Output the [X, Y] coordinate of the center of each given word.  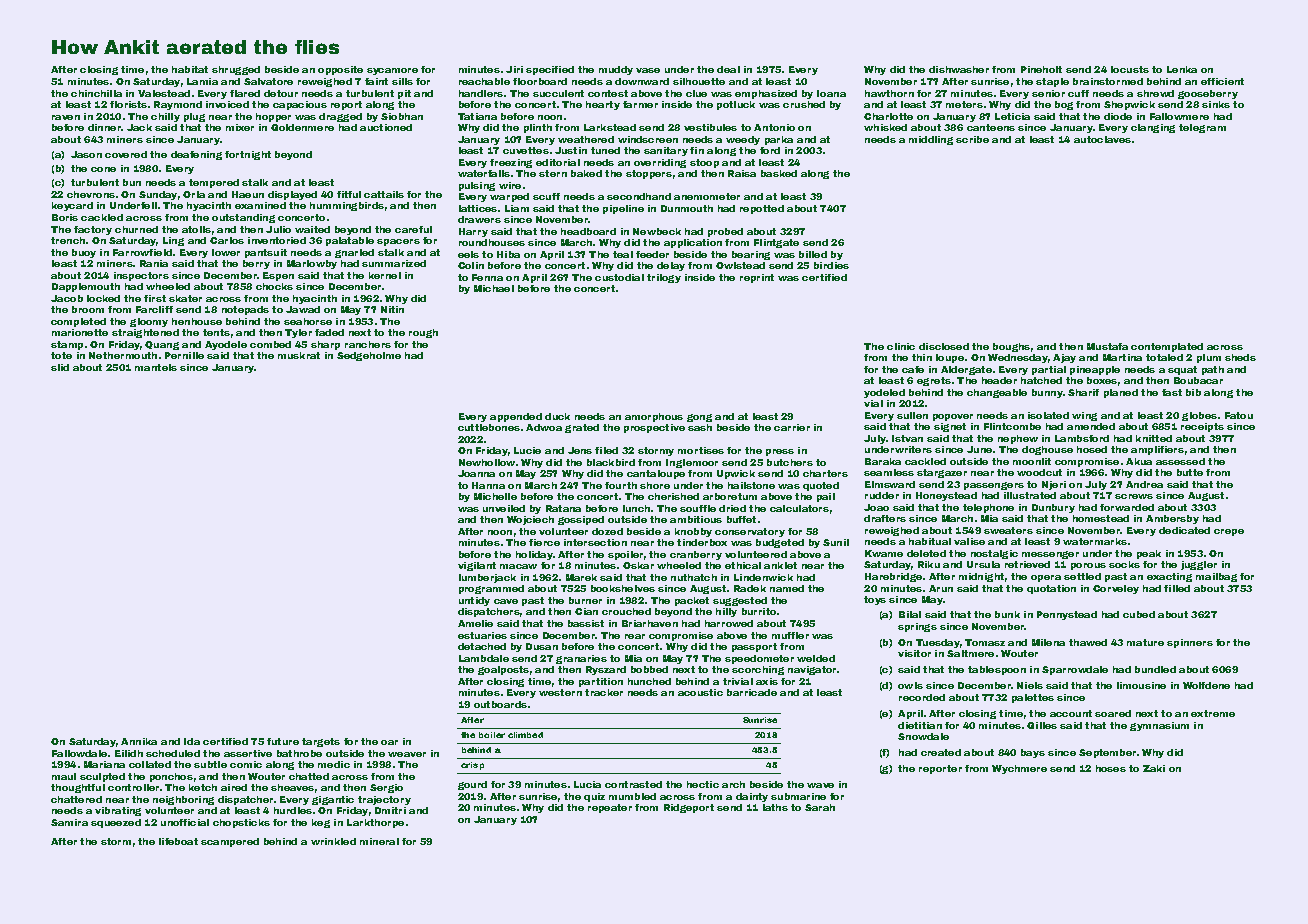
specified [550, 70]
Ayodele [226, 345]
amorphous [654, 417]
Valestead [164, 93]
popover [953, 417]
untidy [474, 601]
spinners [1190, 643]
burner [585, 600]
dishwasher [959, 69]
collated [150, 764]
